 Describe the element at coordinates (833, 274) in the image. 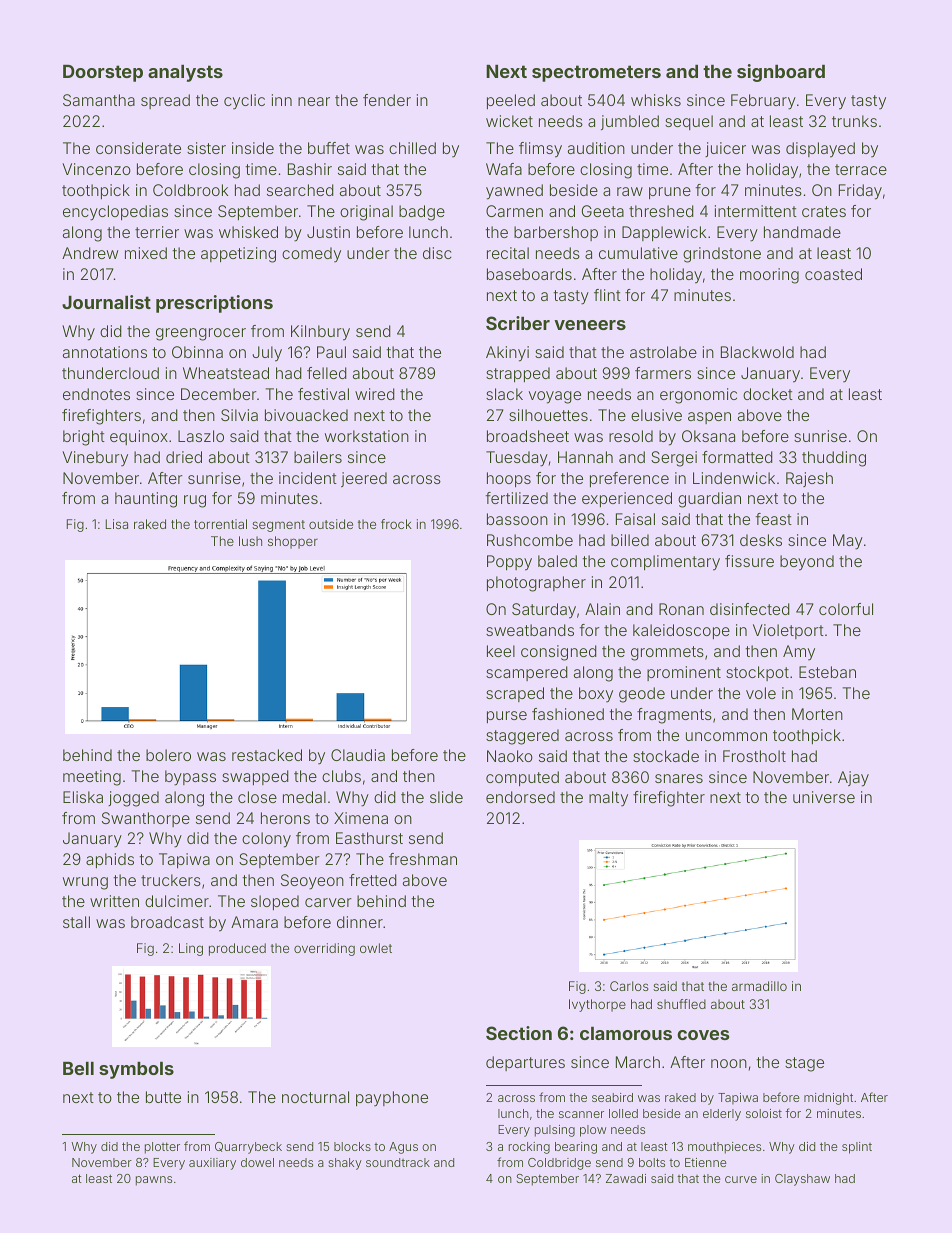

I see `coasted` at that location.
